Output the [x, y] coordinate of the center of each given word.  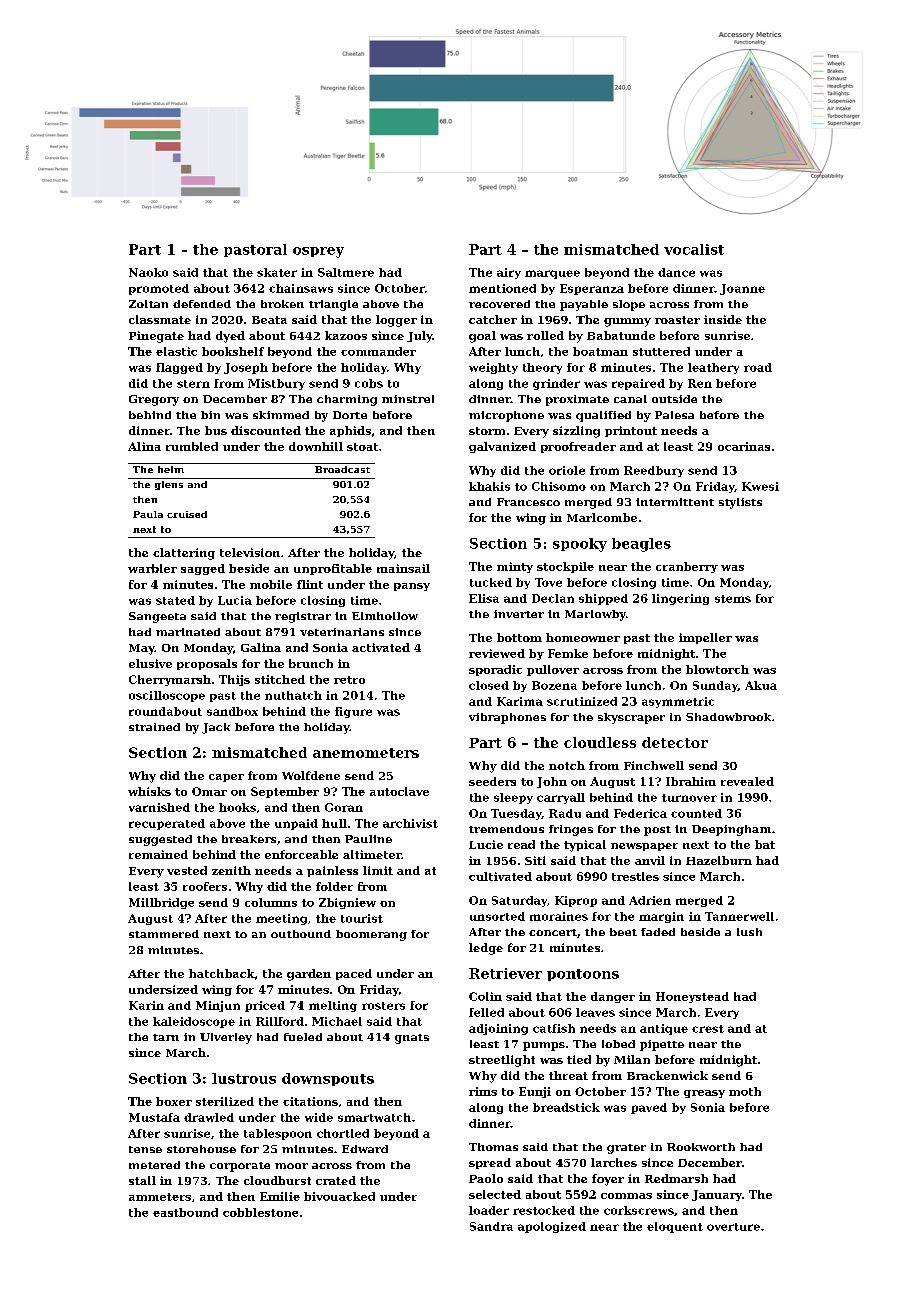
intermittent [675, 502]
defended [202, 304]
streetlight [502, 1061]
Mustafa [154, 1117]
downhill [316, 446]
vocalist [694, 249]
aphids [350, 431]
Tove [548, 582]
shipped [603, 599]
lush [749, 932]
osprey [318, 252]
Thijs [234, 680]
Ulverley [226, 1038]
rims [483, 1091]
